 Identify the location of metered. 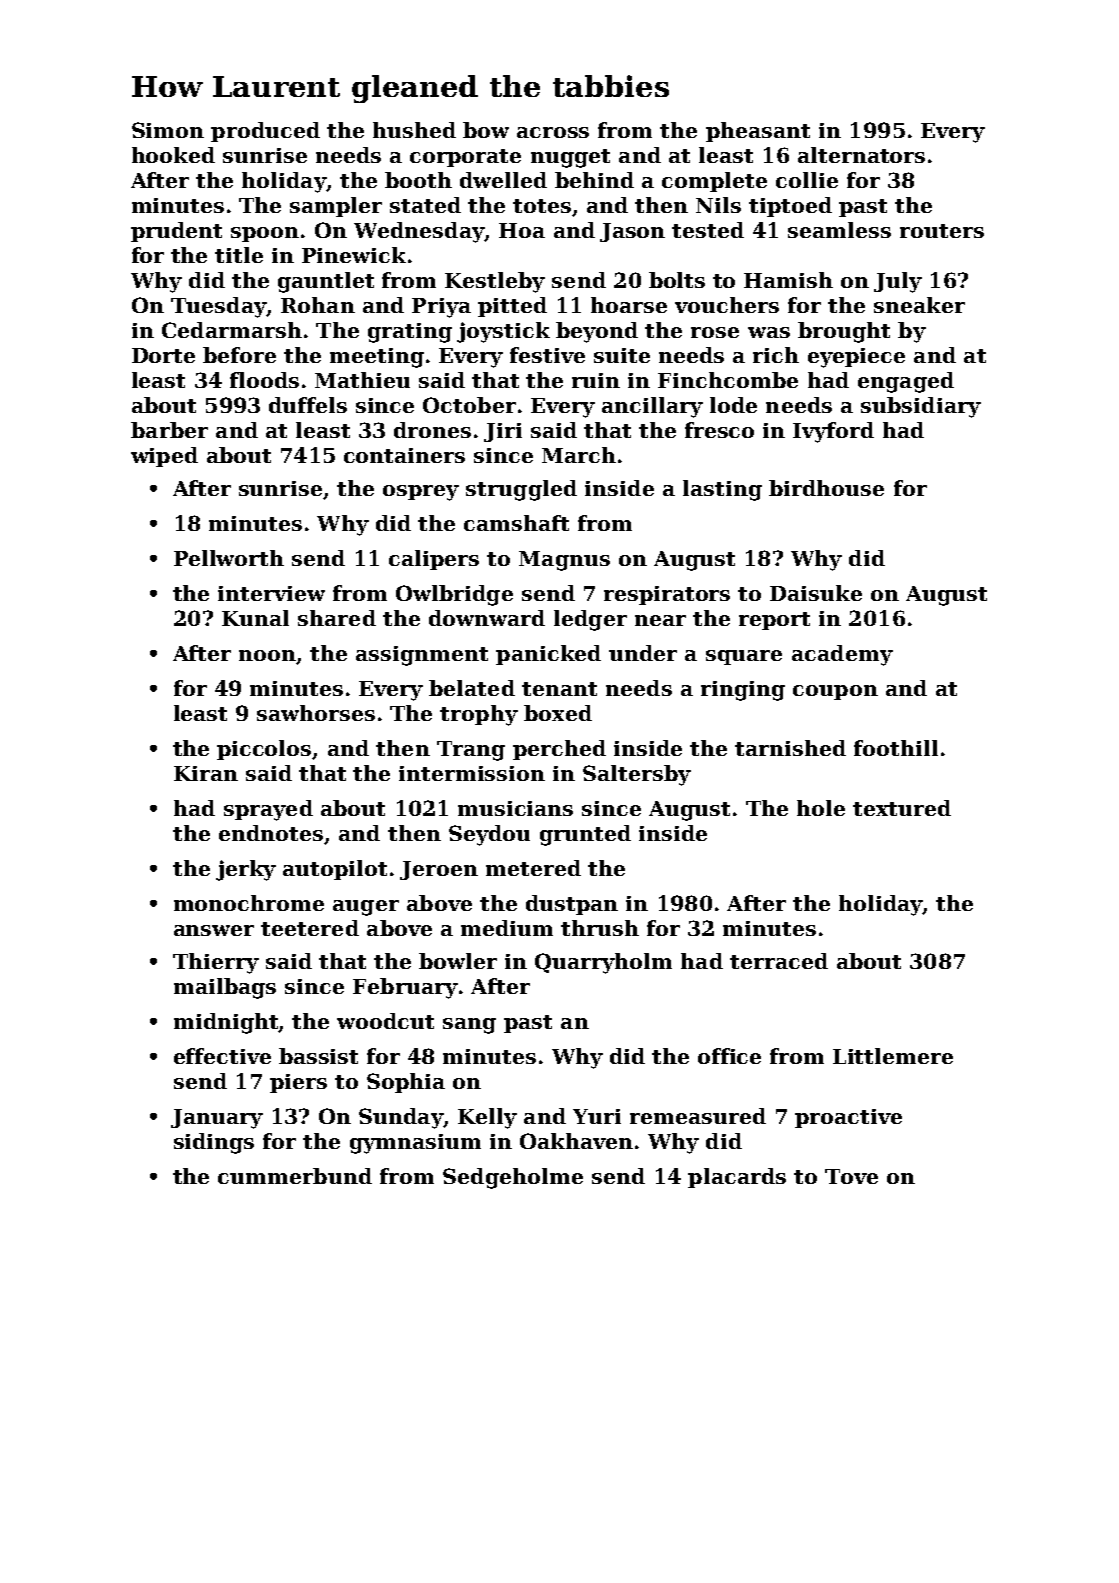
(533, 868).
